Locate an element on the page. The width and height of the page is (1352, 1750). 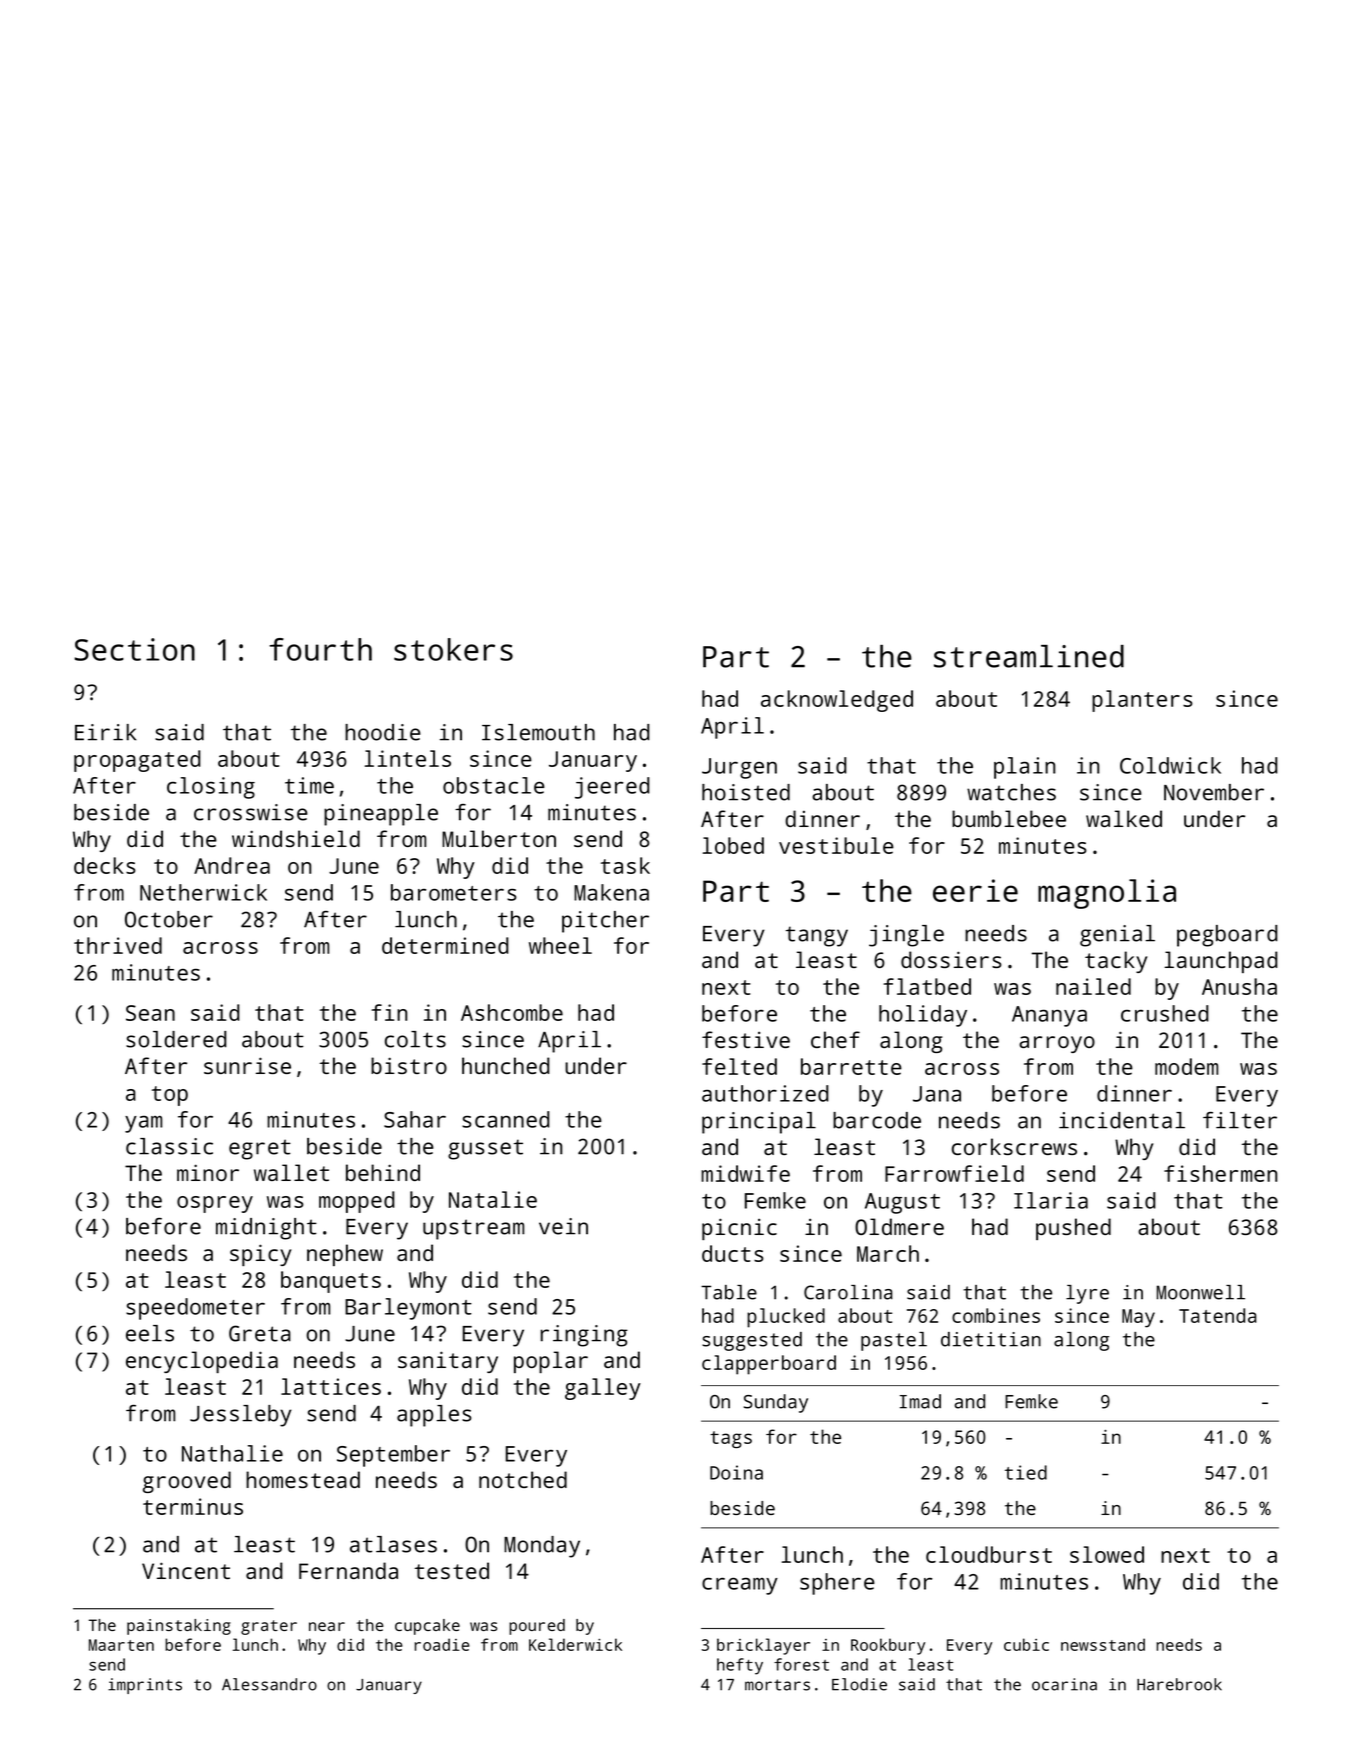
lobed is located at coordinates (733, 845).
